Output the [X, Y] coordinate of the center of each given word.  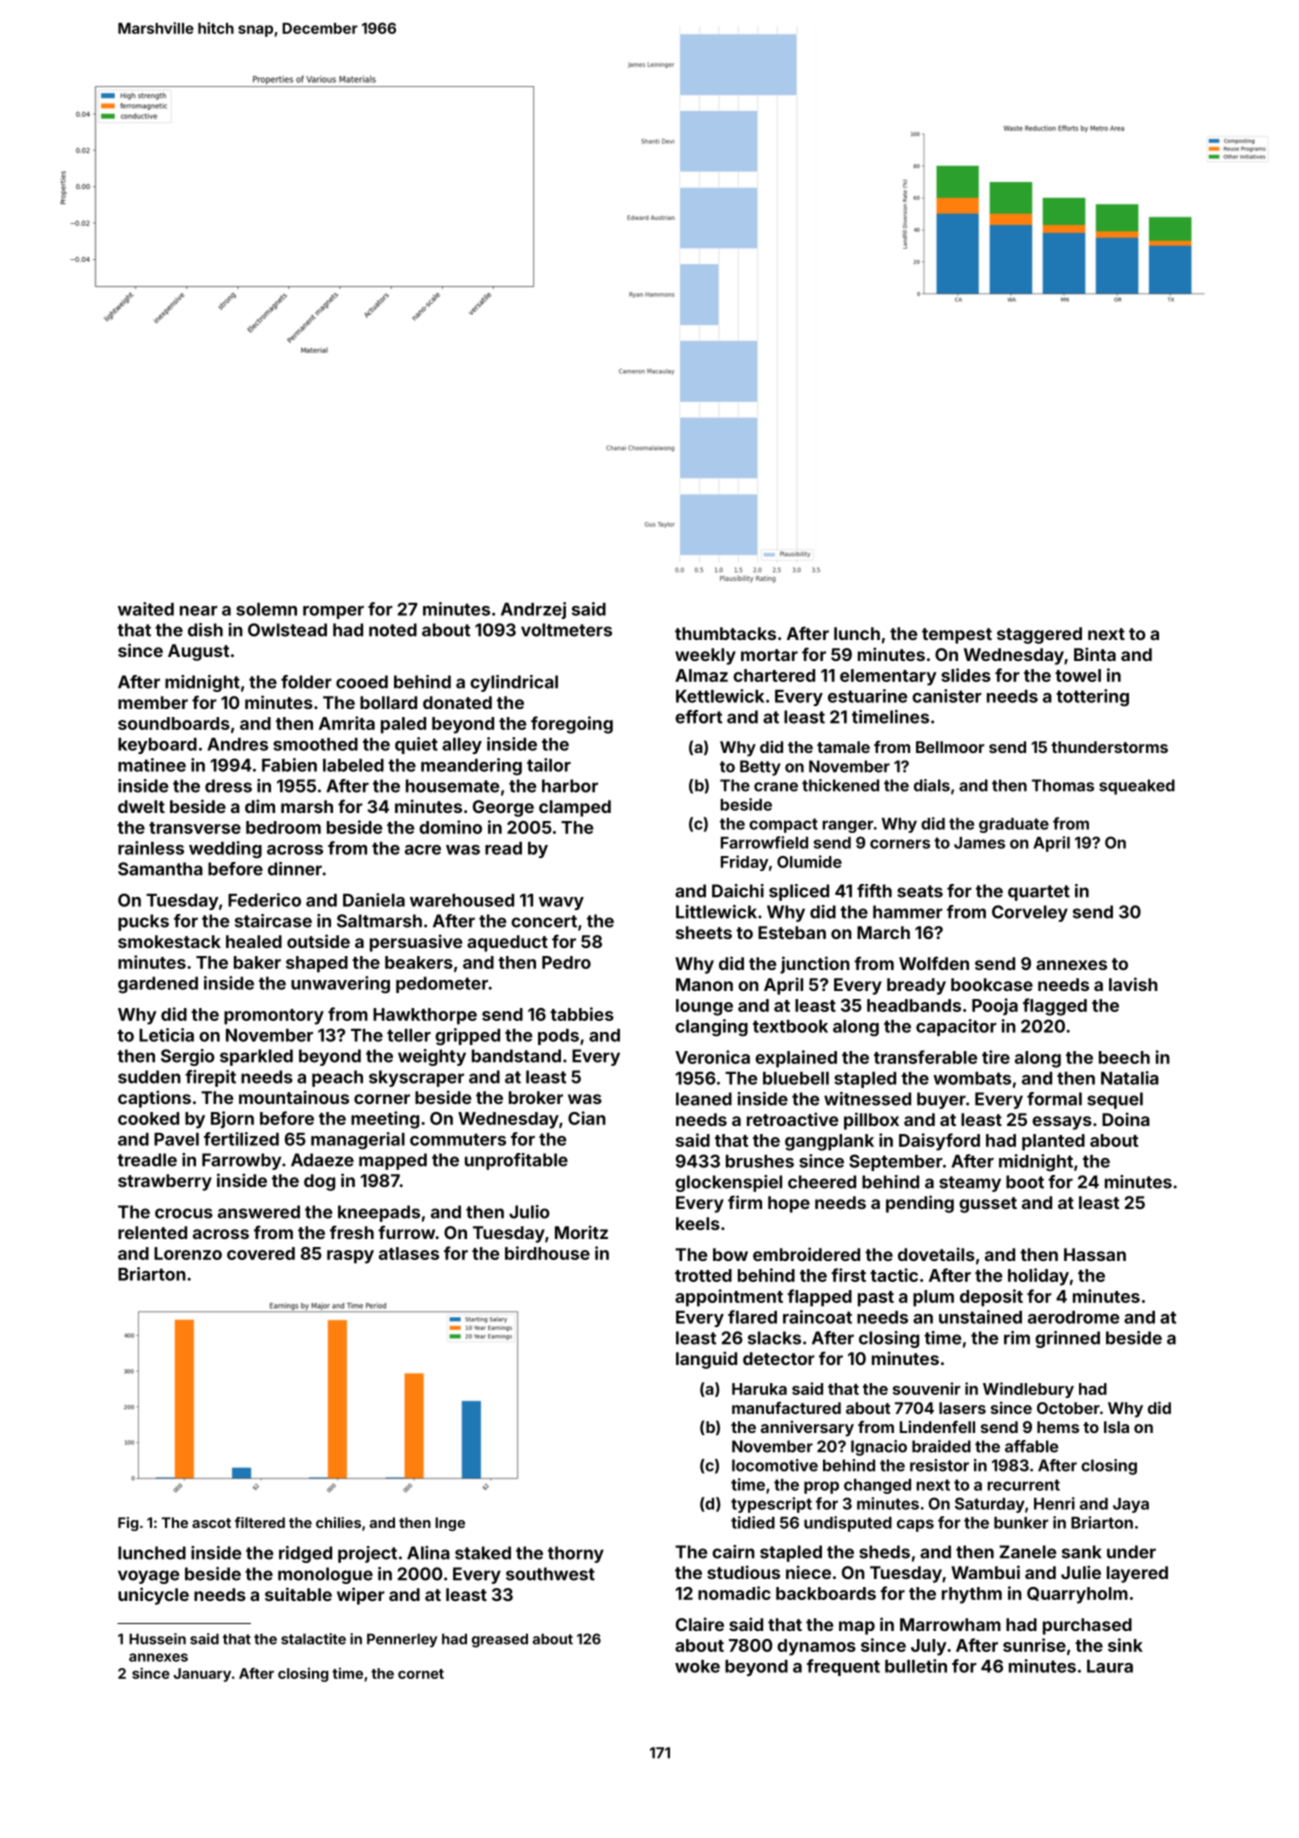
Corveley [1030, 913]
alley [462, 746]
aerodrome [1073, 1317]
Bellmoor [950, 747]
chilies [338, 1522]
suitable [298, 1594]
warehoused [462, 900]
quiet [416, 745]
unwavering [340, 985]
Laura [1110, 1666]
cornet [421, 1674]
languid [706, 1360]
